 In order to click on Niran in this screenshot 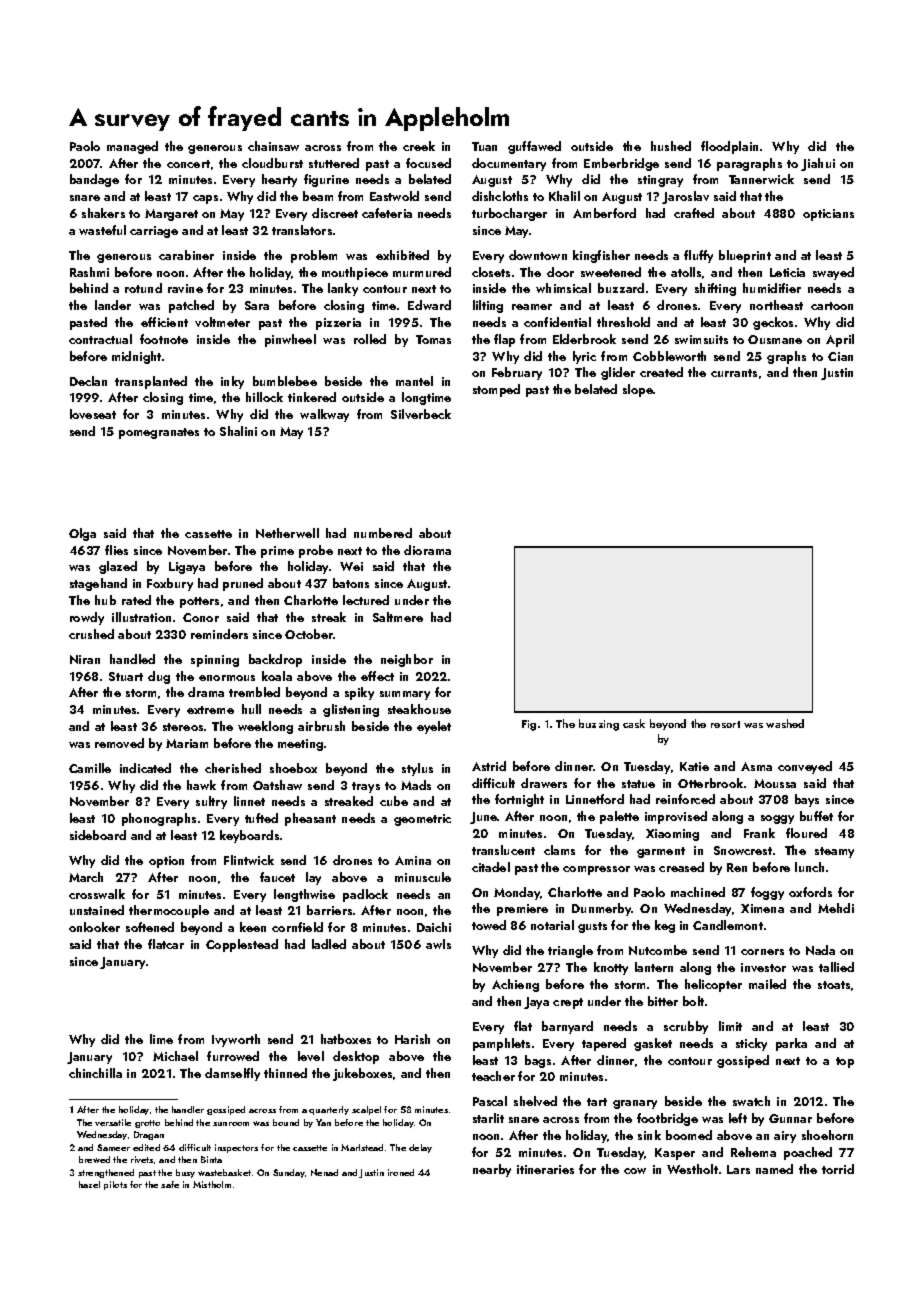, I will do `click(85, 659)`.
